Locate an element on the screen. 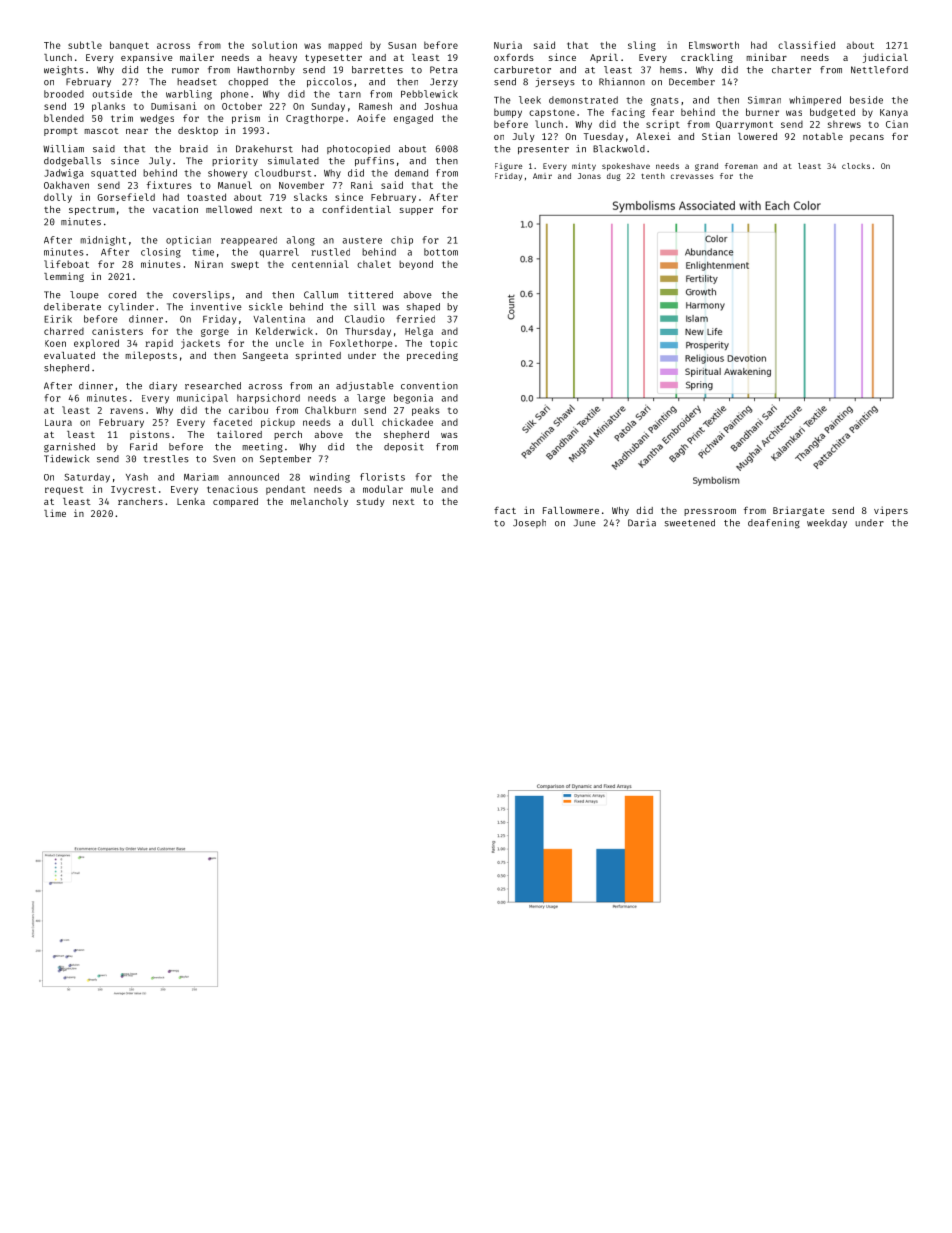 The image size is (952, 1233). study is located at coordinates (371, 502).
